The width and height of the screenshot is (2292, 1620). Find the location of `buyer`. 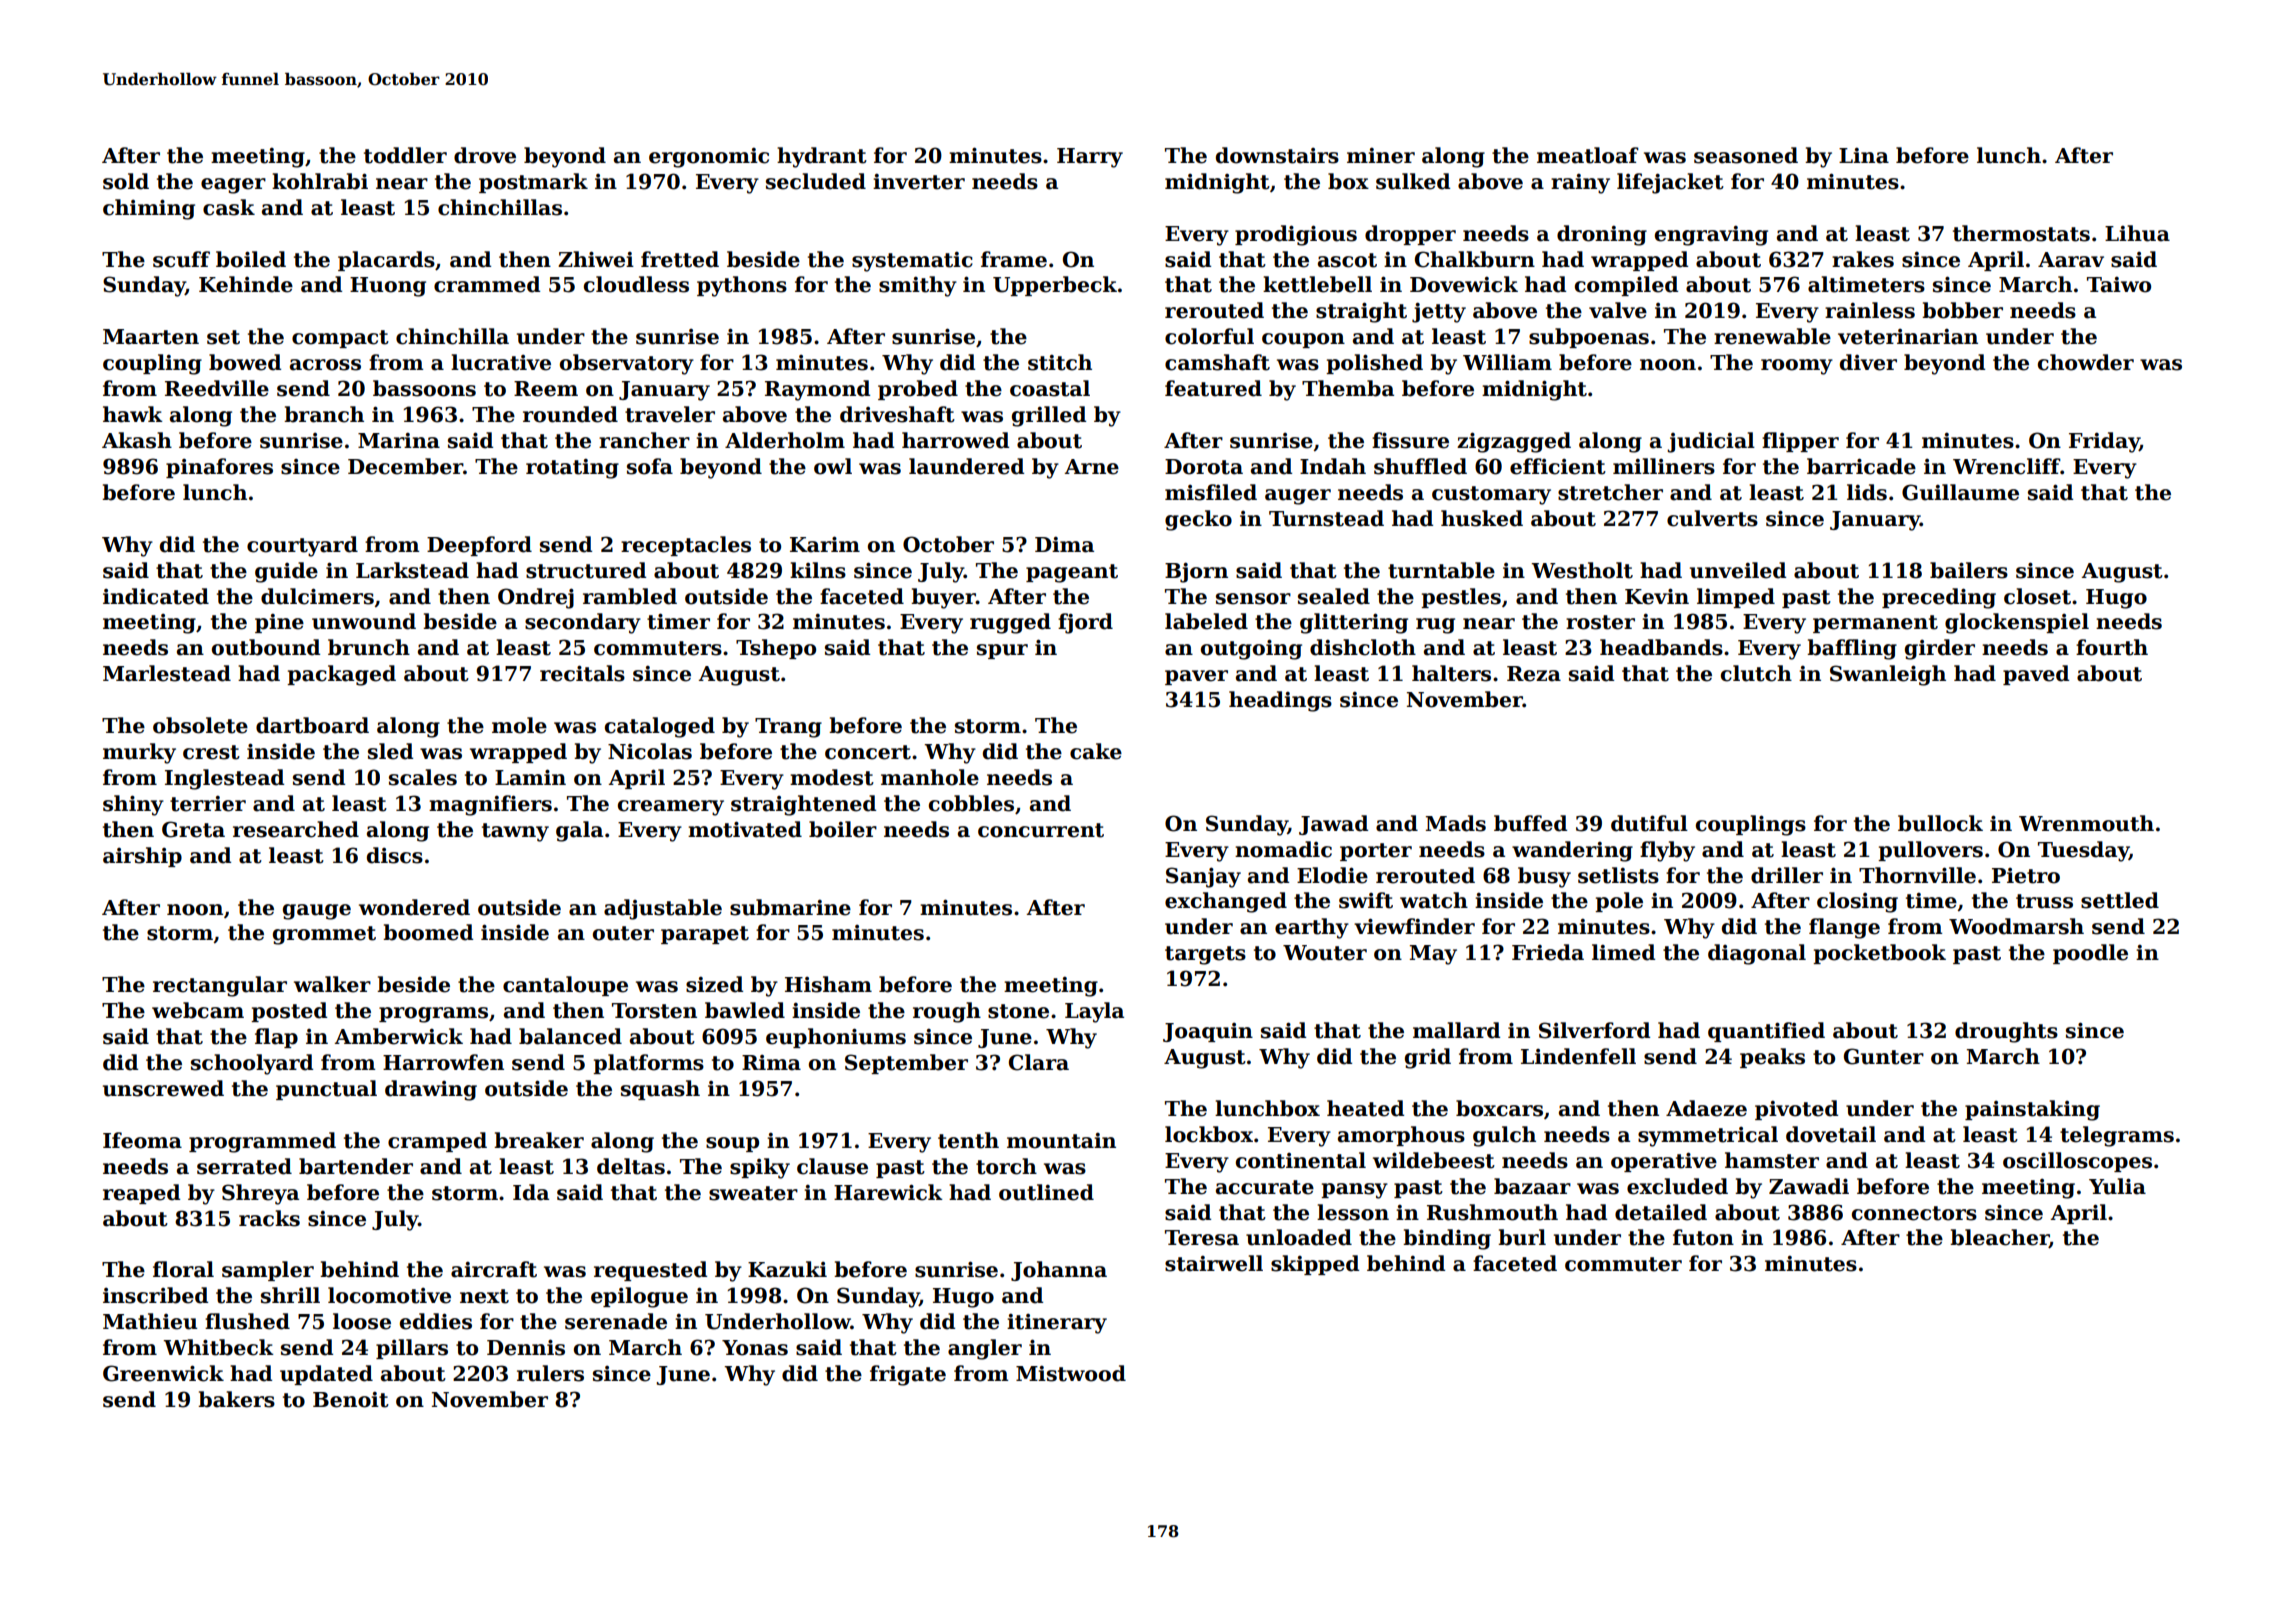

buyer is located at coordinates (943, 598).
